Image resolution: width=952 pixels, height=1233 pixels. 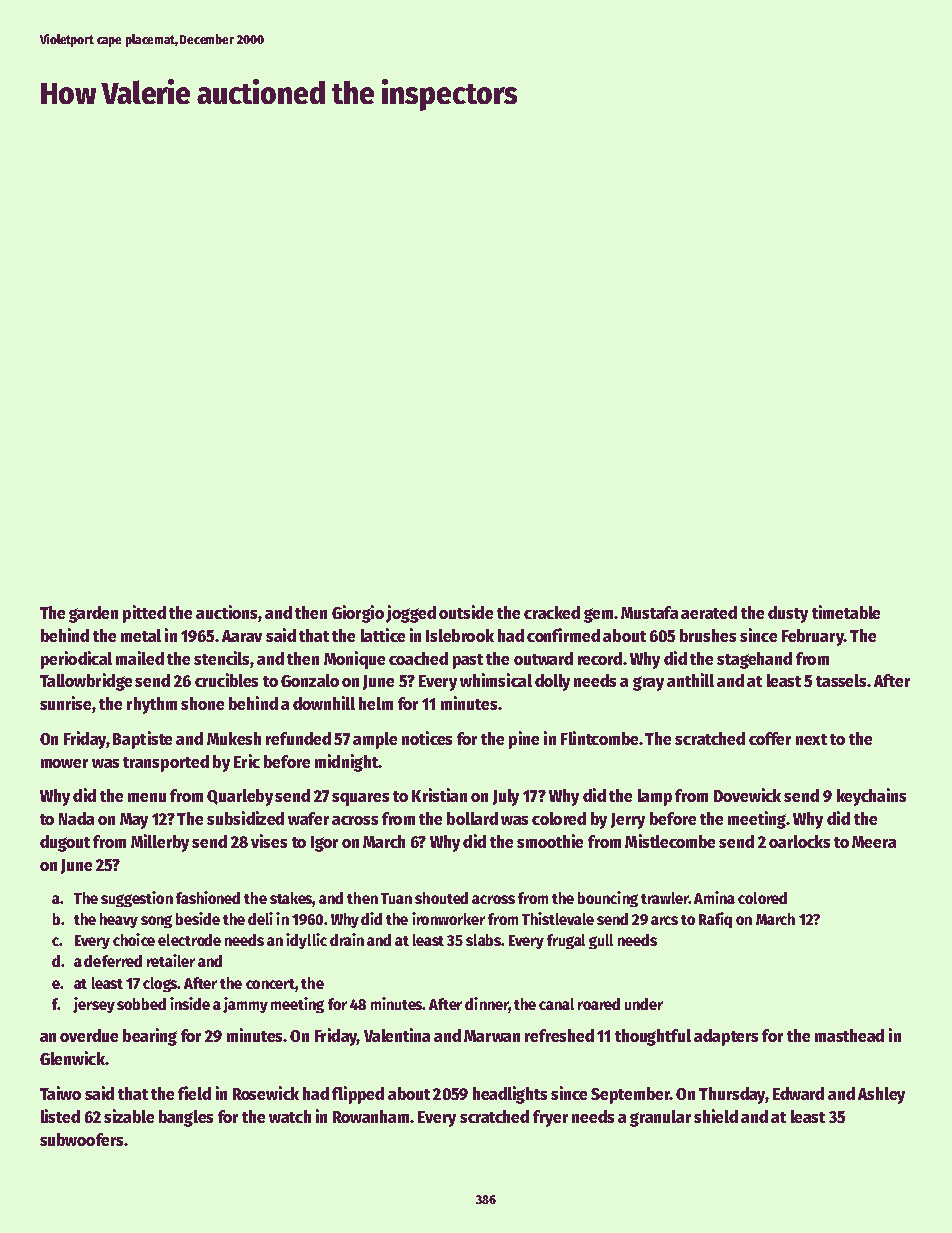 What do you see at coordinates (715, 920) in the document?
I see `Rafiq` at bounding box center [715, 920].
